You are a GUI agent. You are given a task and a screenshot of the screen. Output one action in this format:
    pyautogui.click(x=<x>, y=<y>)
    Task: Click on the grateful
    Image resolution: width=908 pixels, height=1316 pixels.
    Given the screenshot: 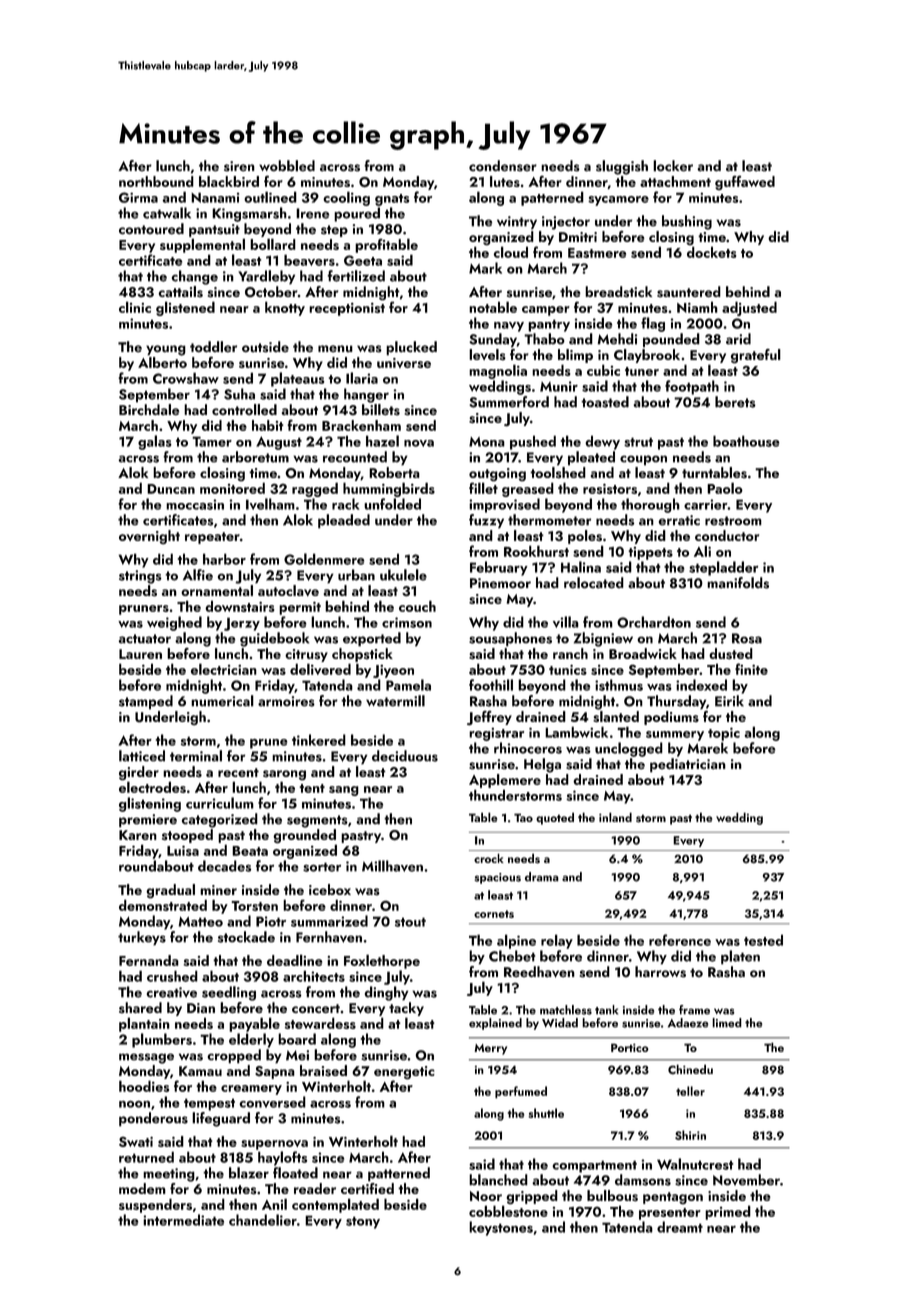 What is the action you would take?
    pyautogui.click(x=756, y=356)
